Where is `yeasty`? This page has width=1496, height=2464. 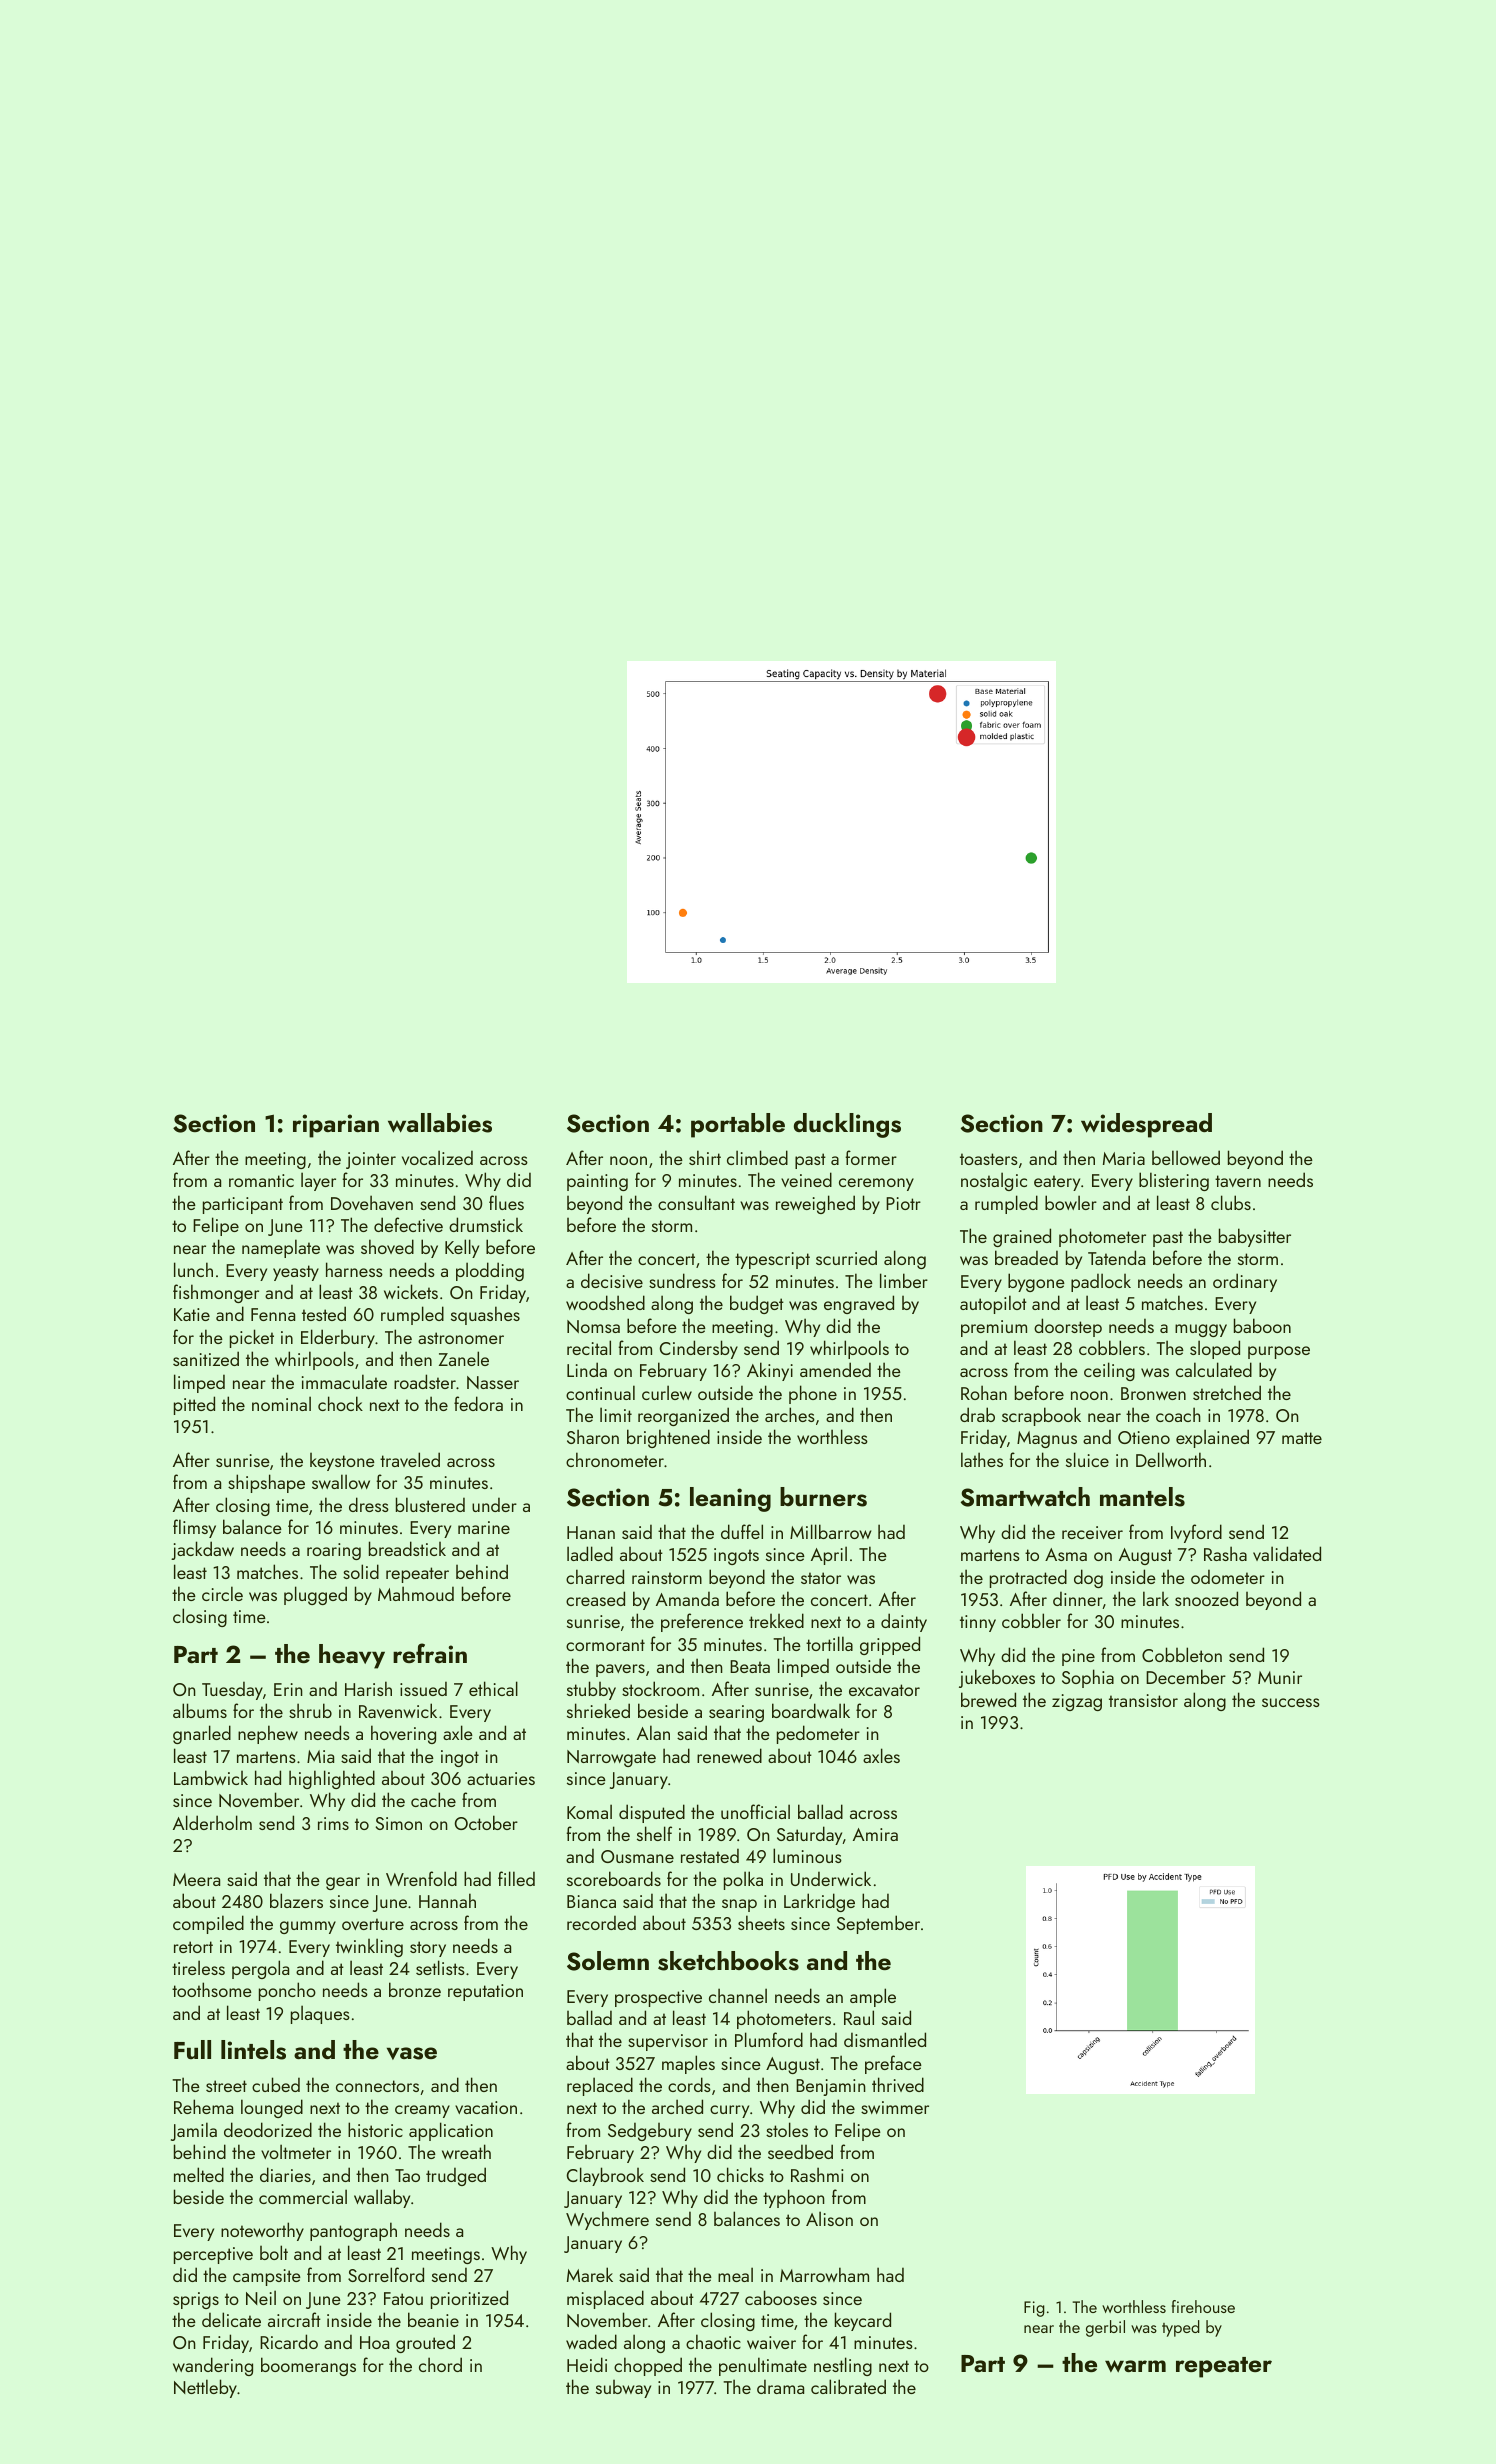
yeasty is located at coordinates (296, 1273).
